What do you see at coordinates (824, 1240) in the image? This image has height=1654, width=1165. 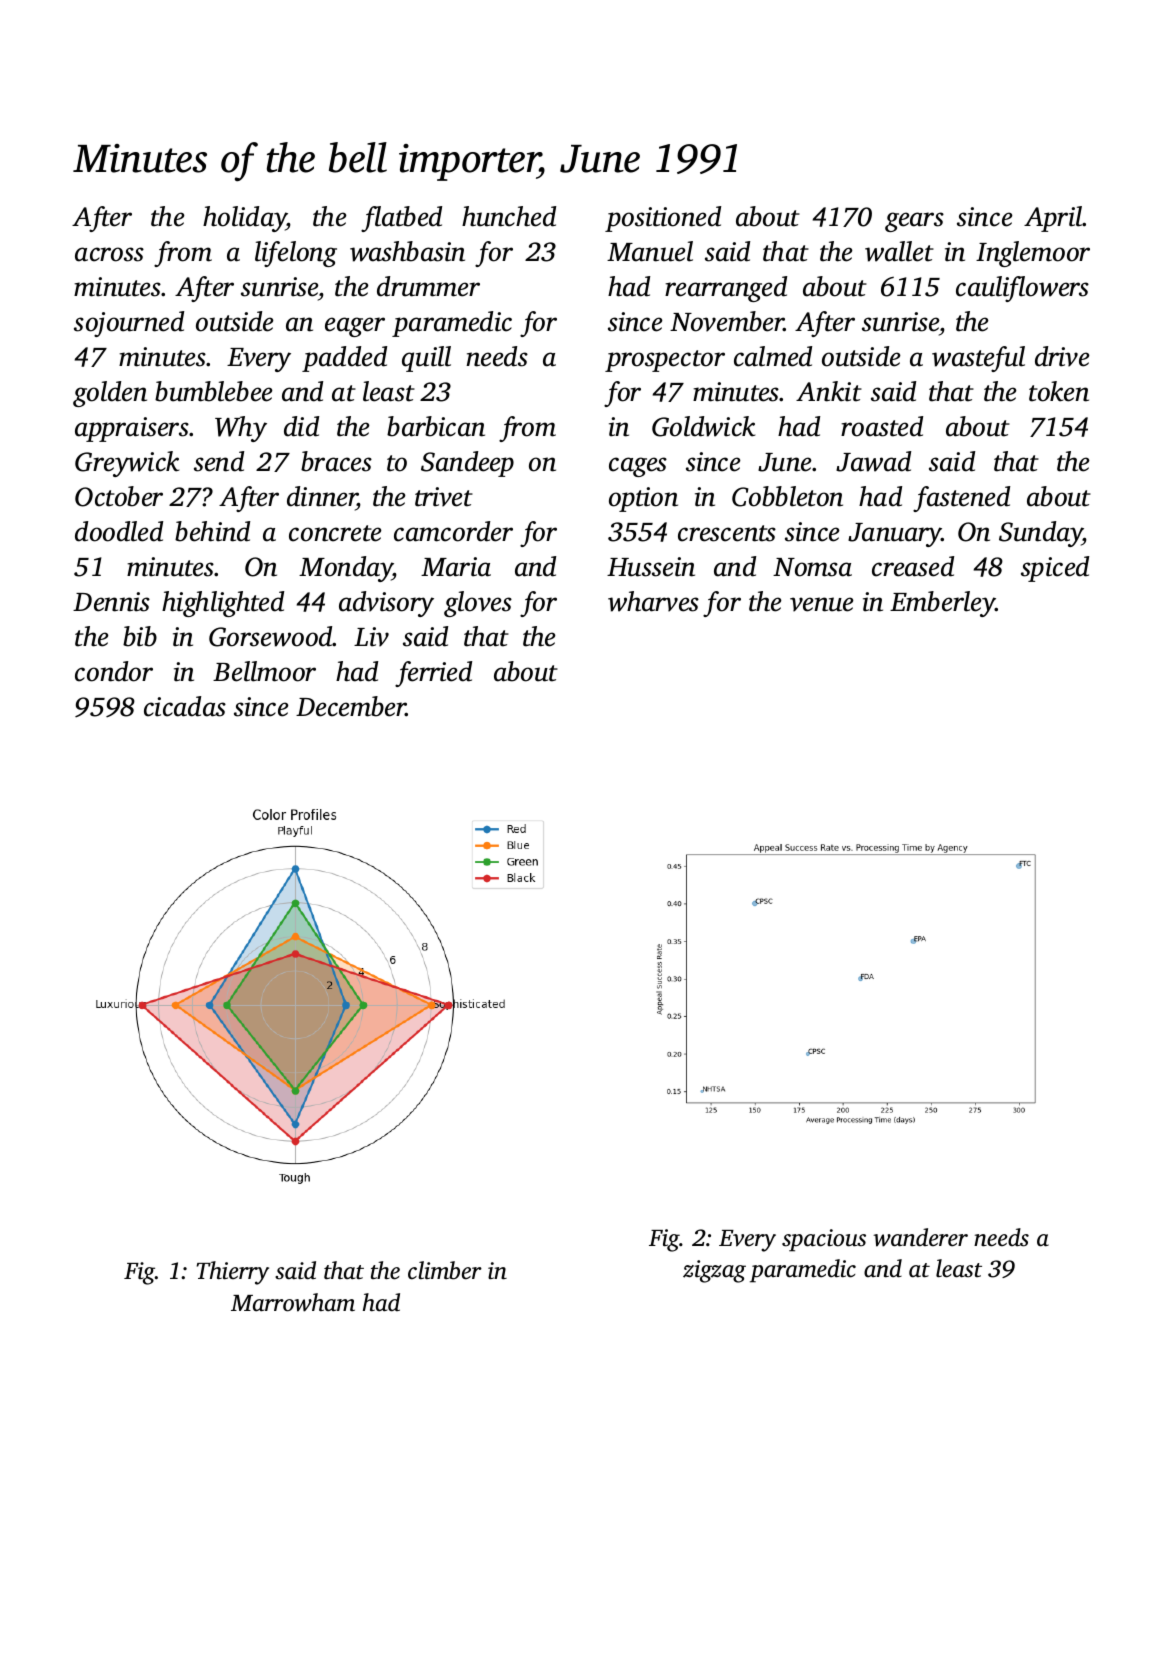 I see `spacious` at bounding box center [824, 1240].
